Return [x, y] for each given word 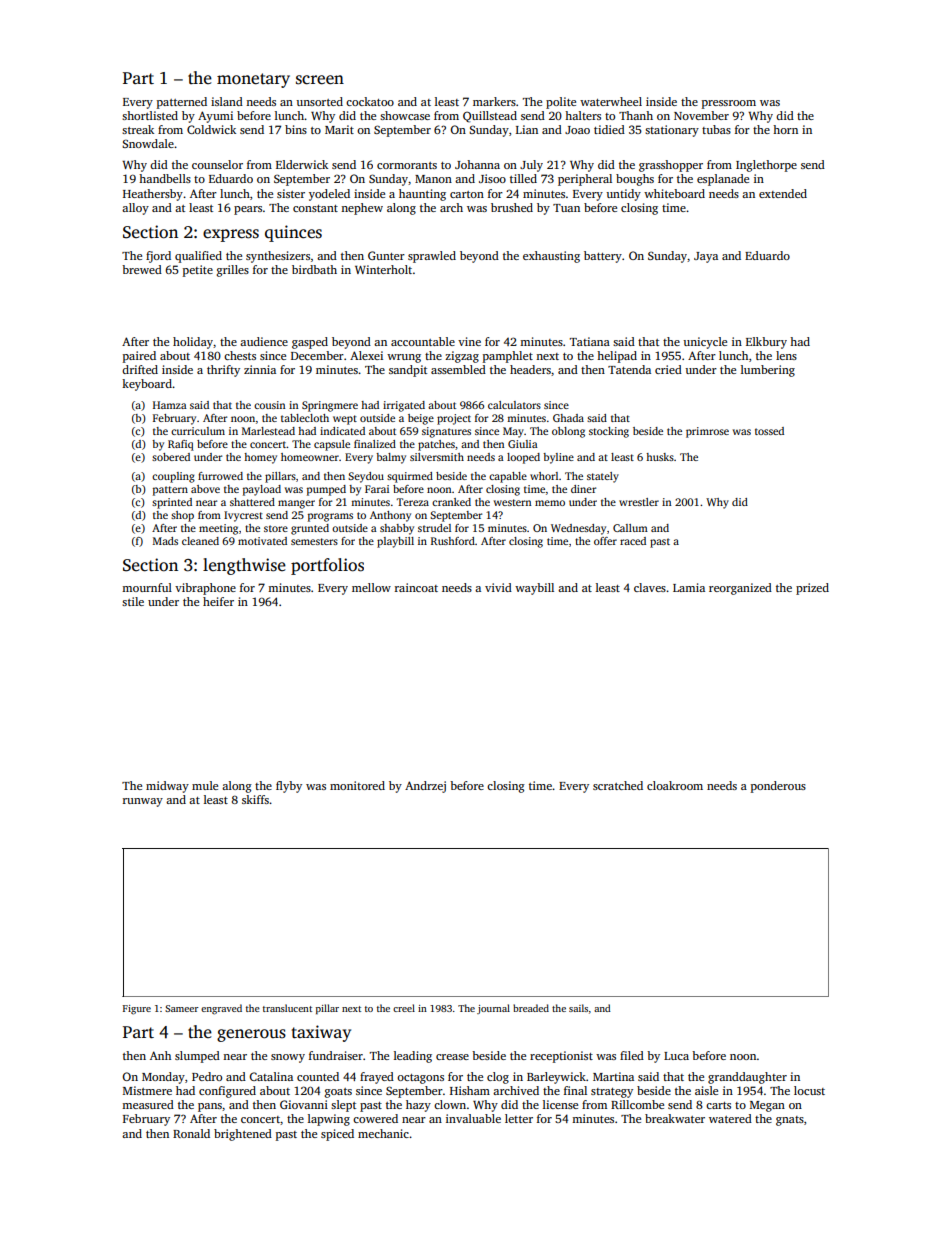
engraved [221, 1009]
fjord [158, 257]
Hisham [470, 1090]
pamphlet [508, 357]
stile [133, 601]
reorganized [740, 589]
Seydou [366, 477]
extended [783, 193]
